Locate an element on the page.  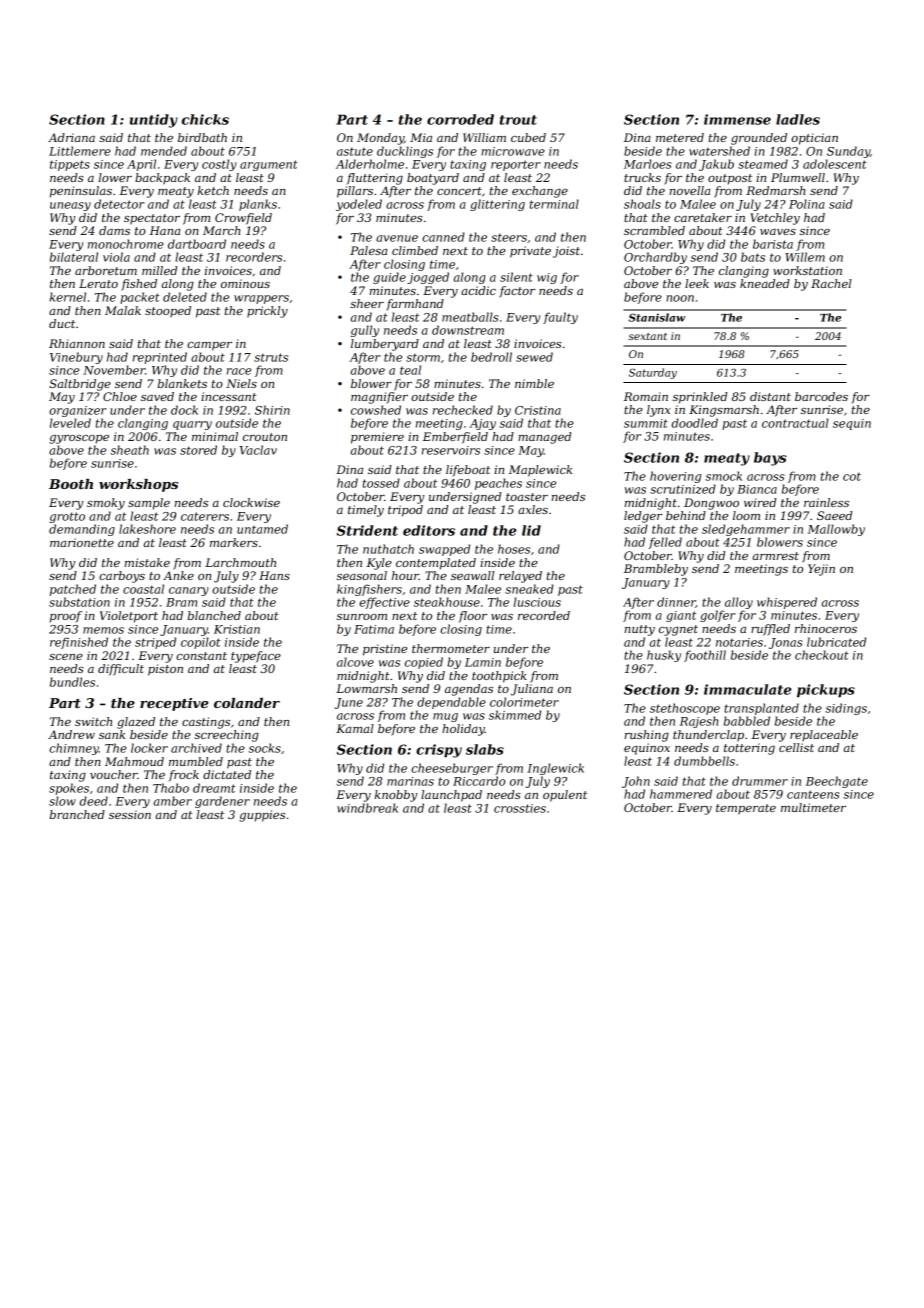
trout is located at coordinates (518, 120).
